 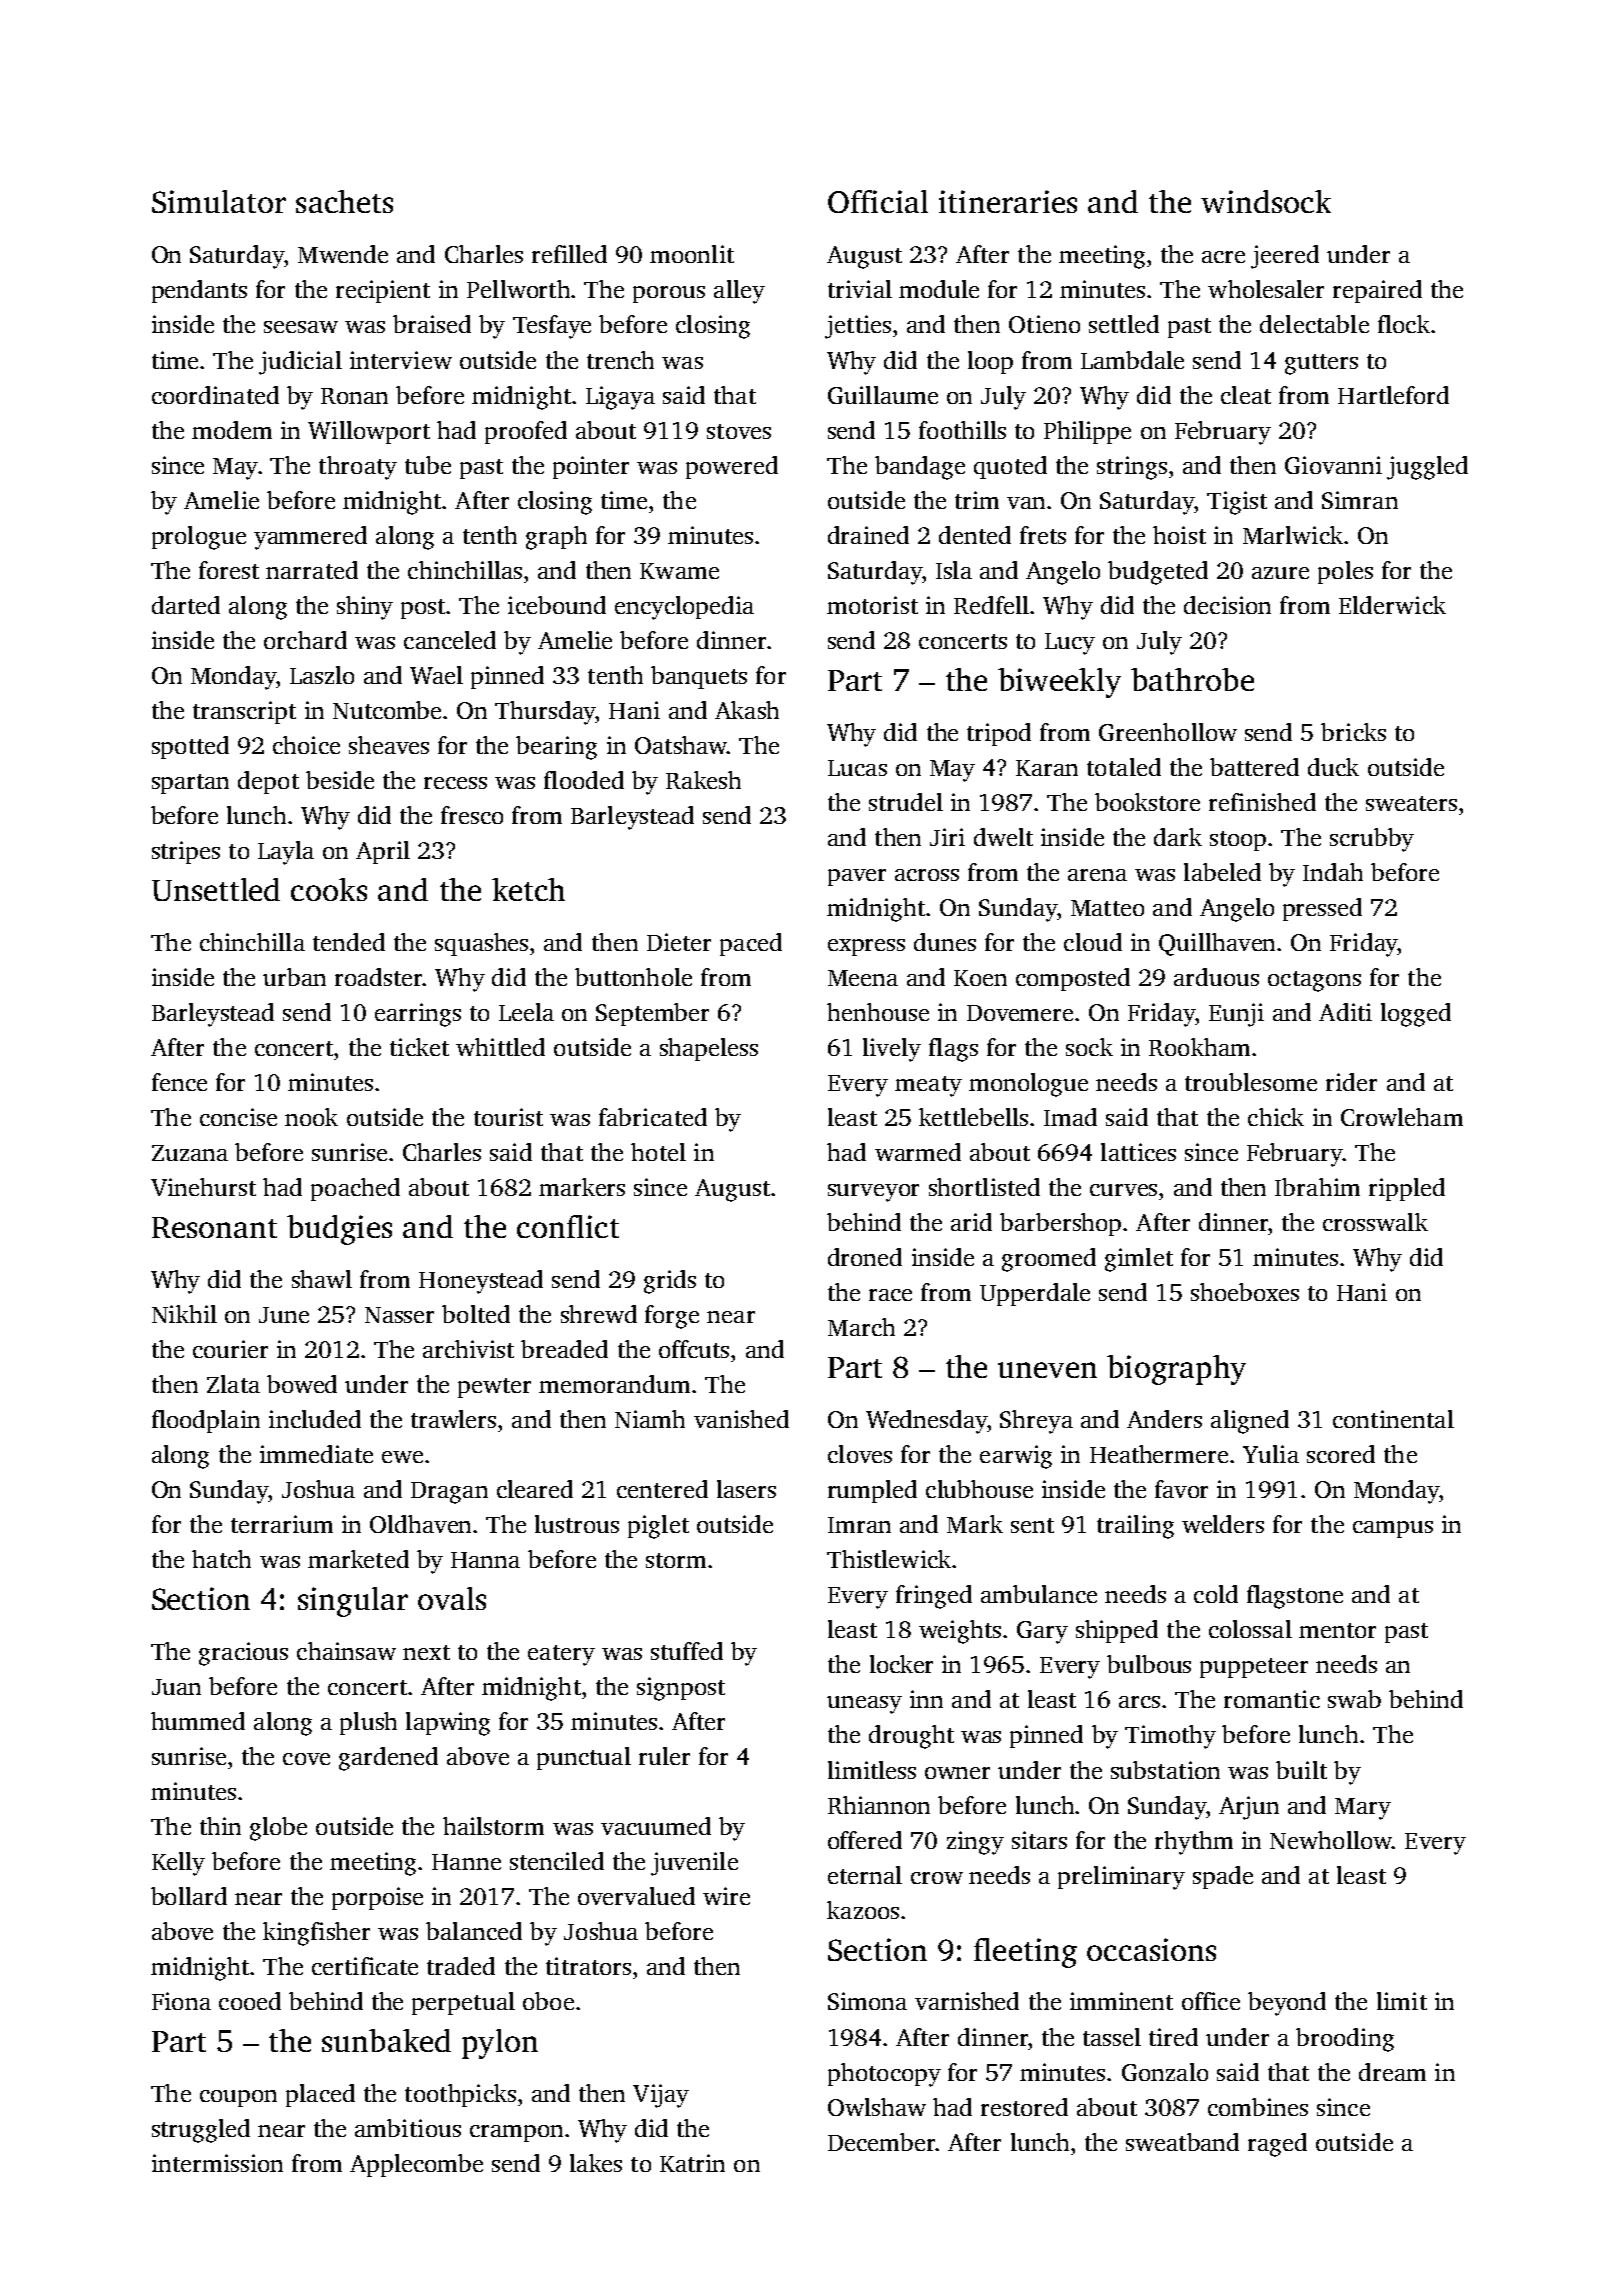 I want to click on lakes, so click(x=596, y=2163).
